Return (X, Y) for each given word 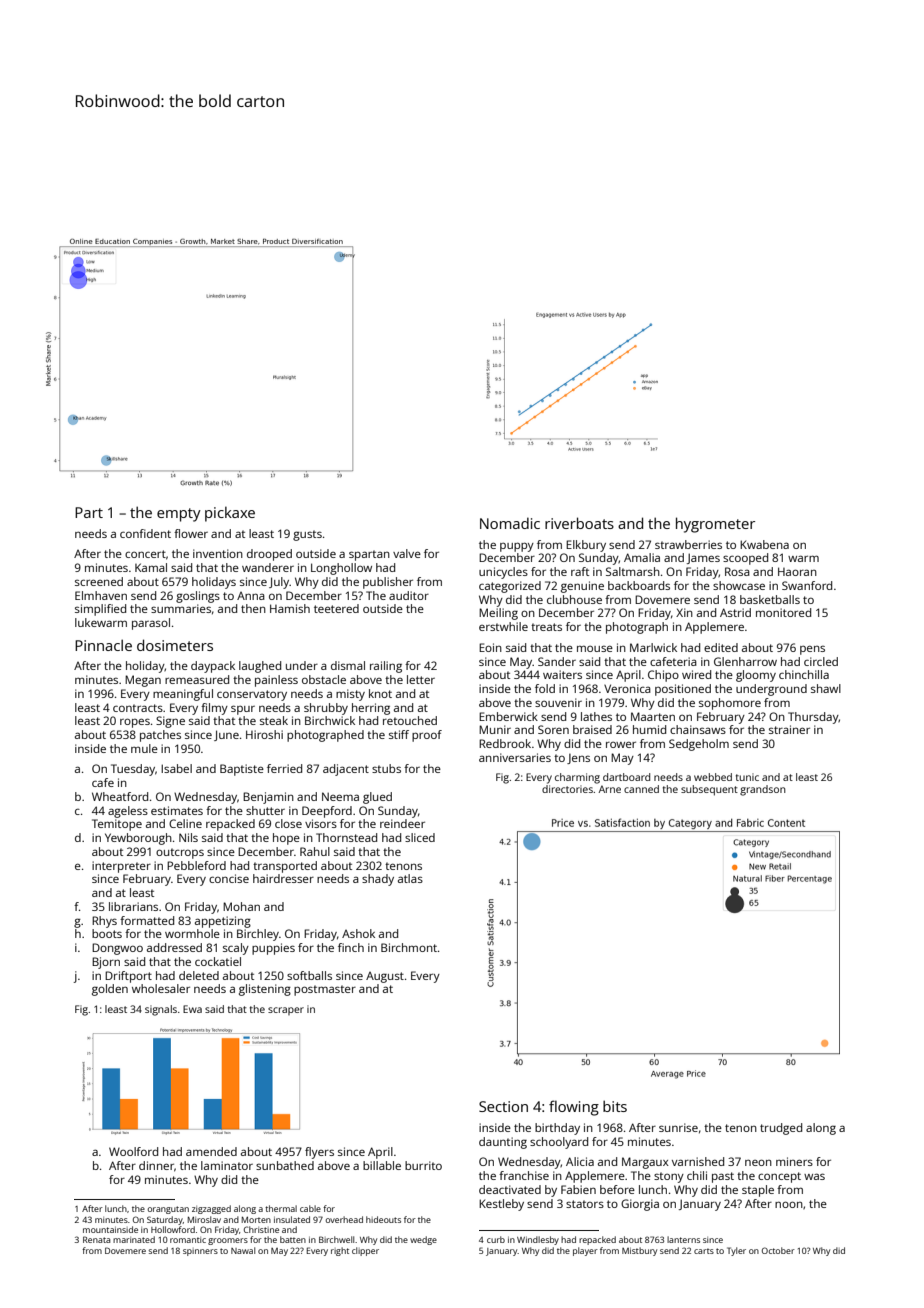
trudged (781, 1129)
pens (812, 650)
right (340, 1251)
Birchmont (409, 947)
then (253, 608)
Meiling (498, 614)
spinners (200, 1252)
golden (110, 990)
